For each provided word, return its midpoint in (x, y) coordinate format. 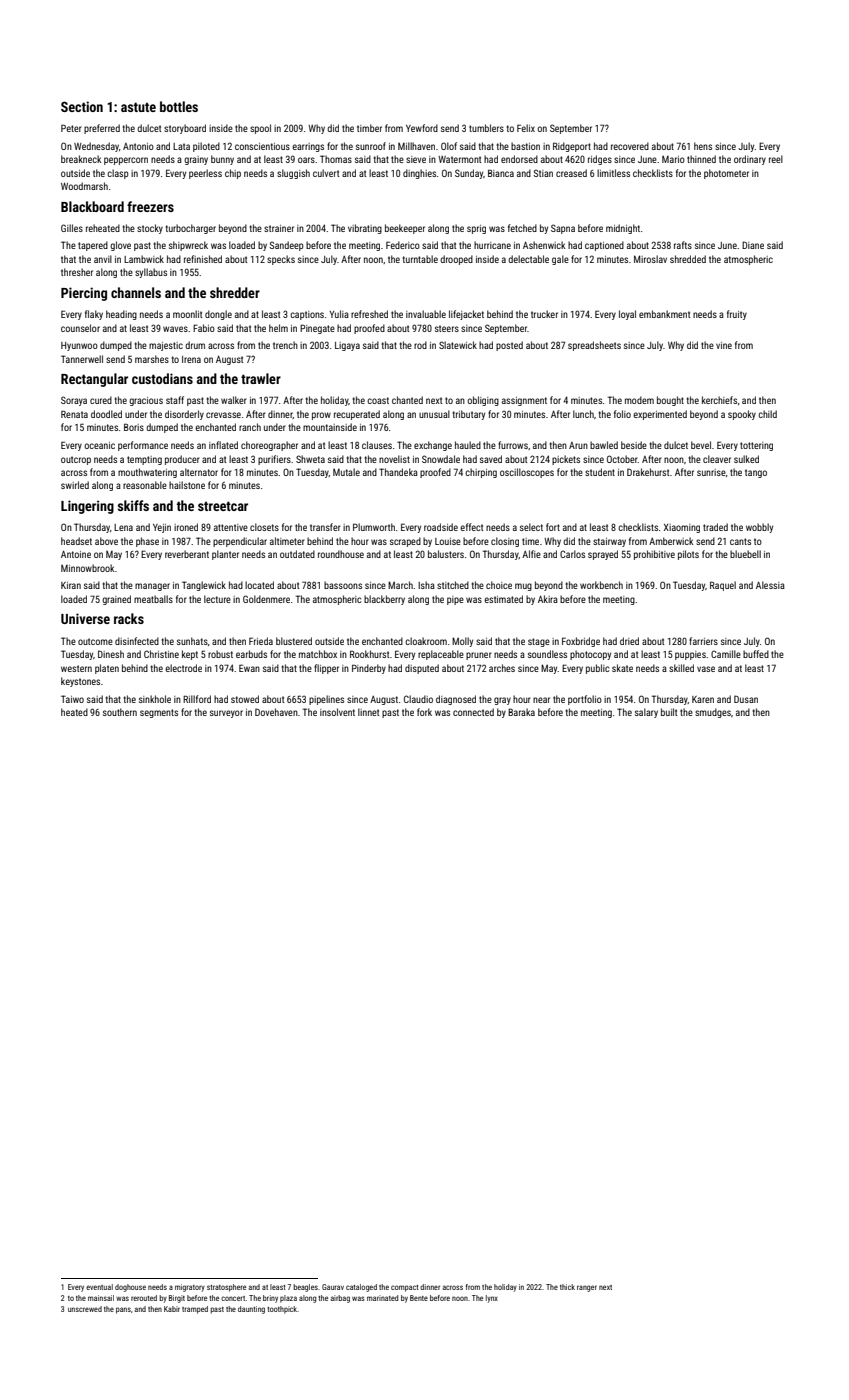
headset (76, 541)
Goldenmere (266, 599)
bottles (179, 106)
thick (567, 1287)
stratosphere (226, 1288)
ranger (587, 1288)
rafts (683, 245)
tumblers (486, 128)
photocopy (590, 655)
